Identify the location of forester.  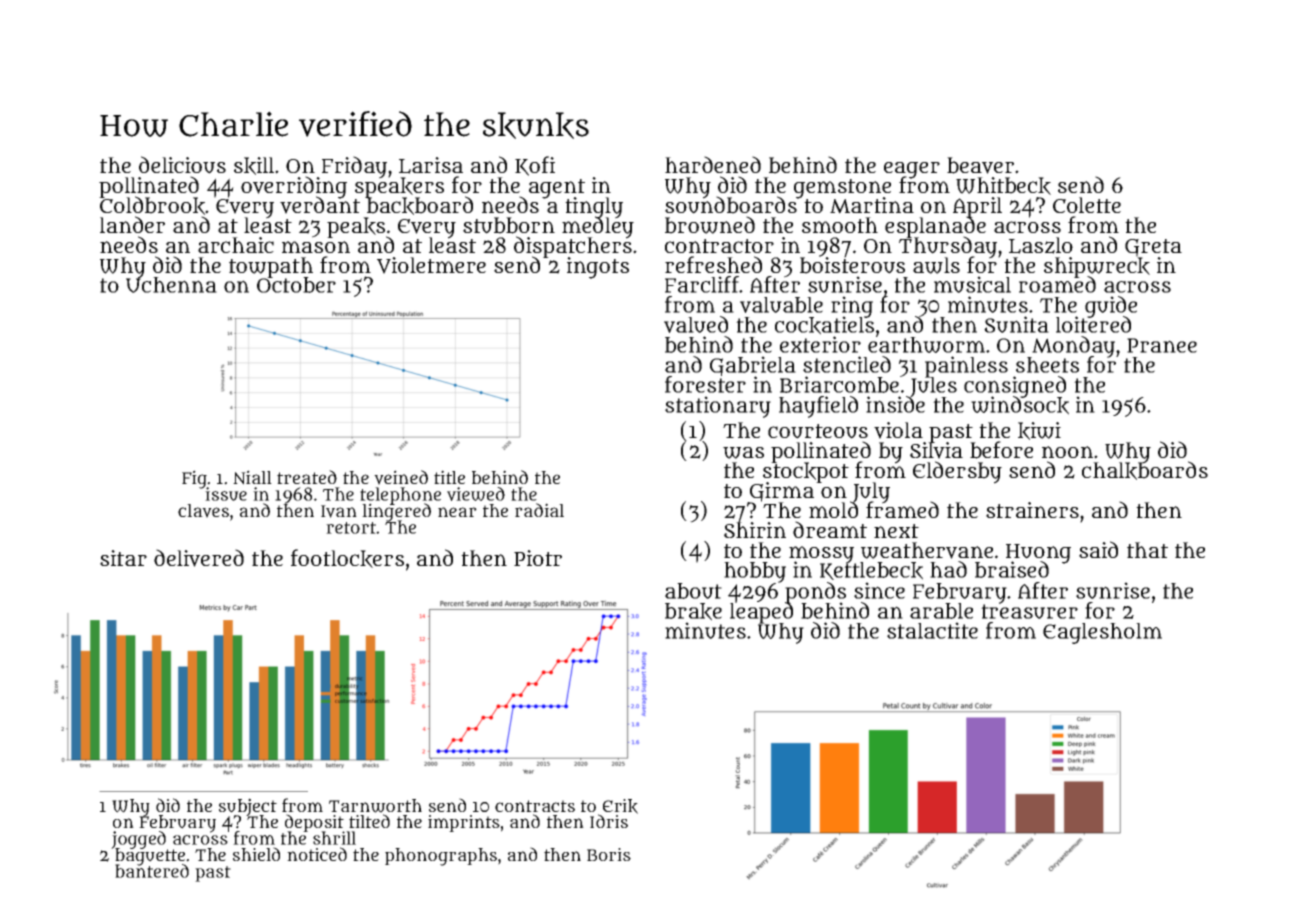
(705, 384).
